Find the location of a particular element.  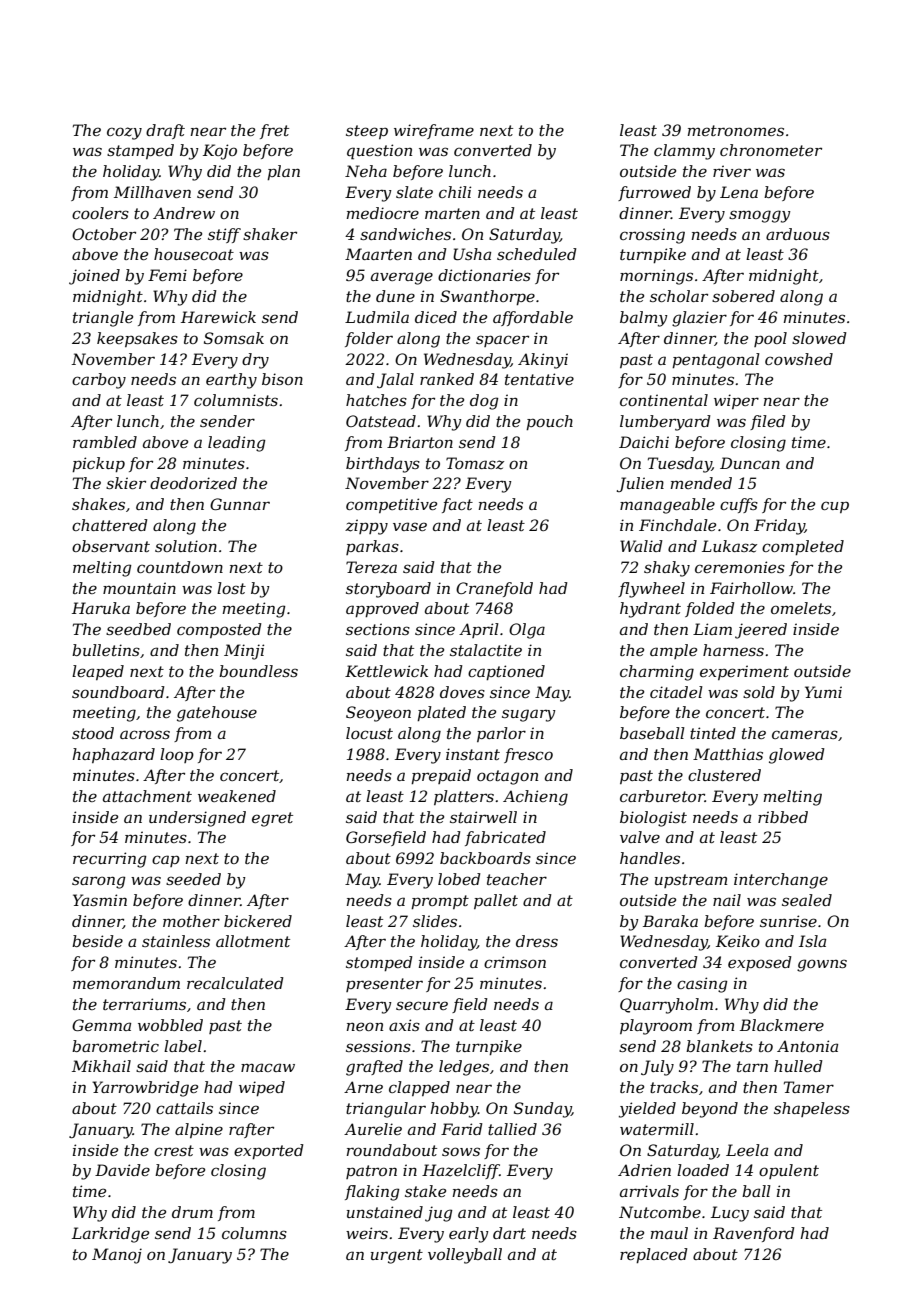

draft is located at coordinates (165, 131).
